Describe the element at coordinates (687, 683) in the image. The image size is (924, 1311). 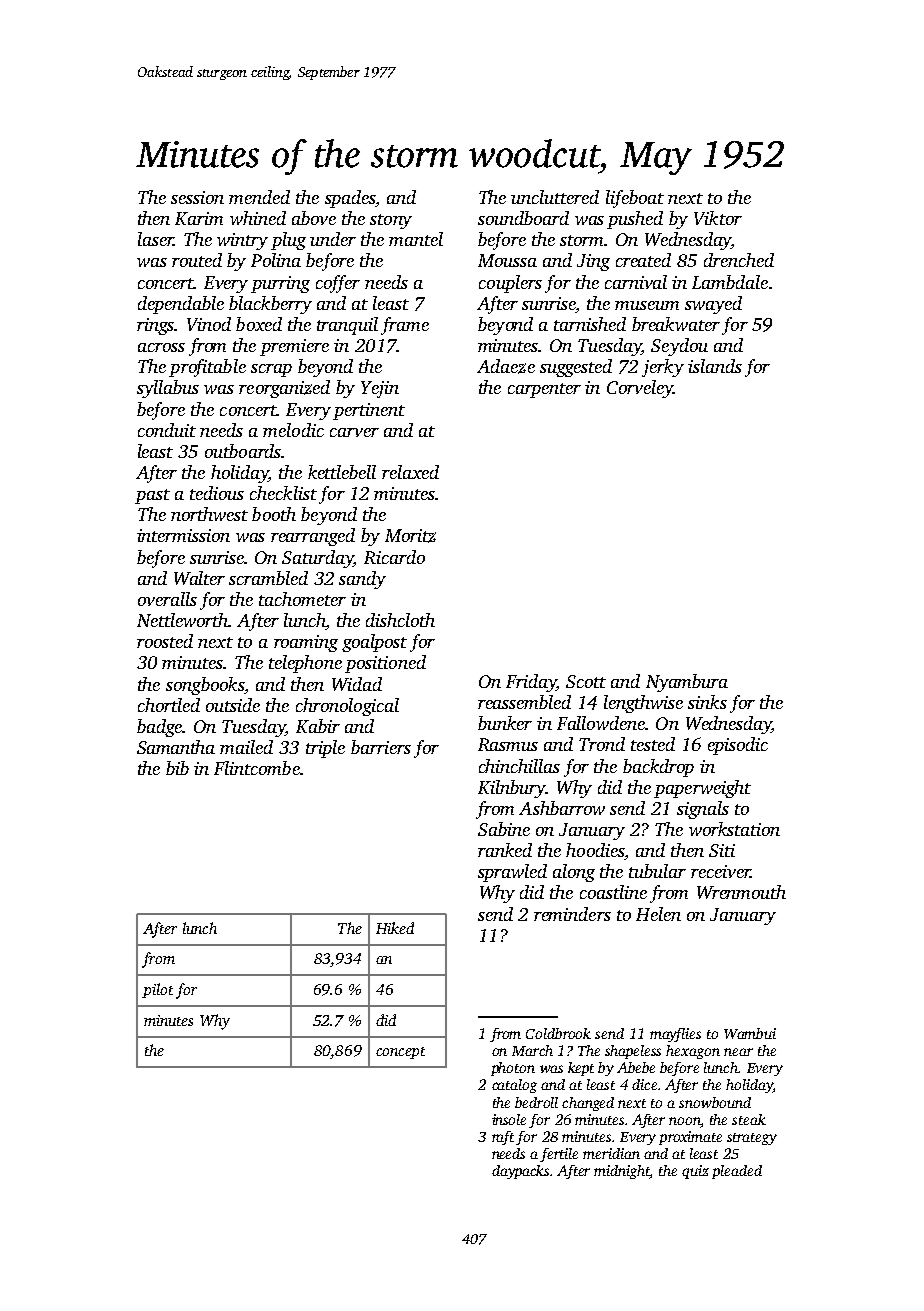
I see `Nyambura` at that location.
